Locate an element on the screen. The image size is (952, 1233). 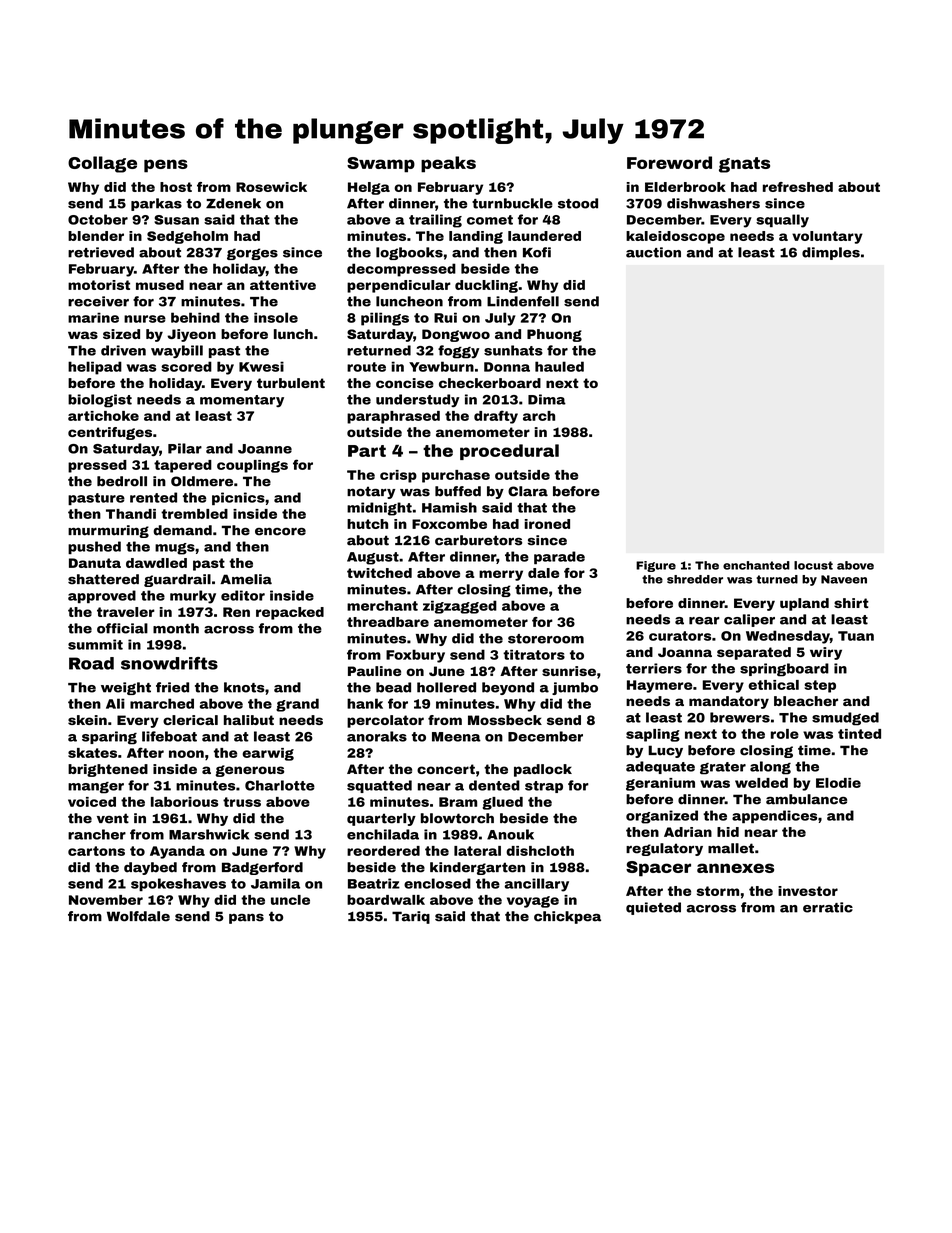
padlock is located at coordinates (543, 770).
